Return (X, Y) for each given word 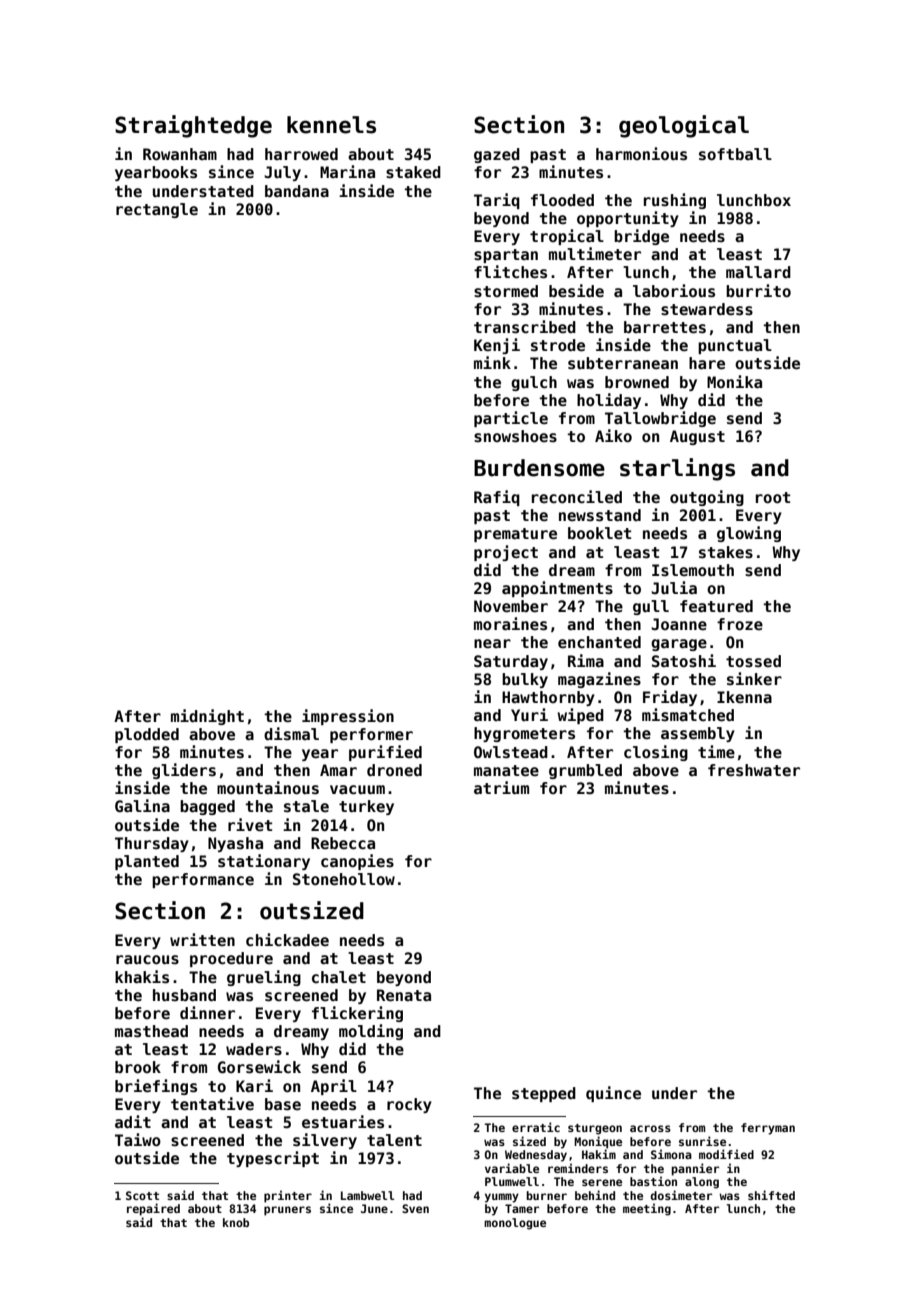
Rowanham (180, 154)
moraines (510, 624)
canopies (357, 862)
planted (147, 862)
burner (546, 1195)
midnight (207, 717)
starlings (677, 469)
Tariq (497, 201)
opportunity (628, 219)
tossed (753, 661)
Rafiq (497, 498)
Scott (142, 1195)
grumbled (585, 771)
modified (726, 1154)
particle (511, 419)
